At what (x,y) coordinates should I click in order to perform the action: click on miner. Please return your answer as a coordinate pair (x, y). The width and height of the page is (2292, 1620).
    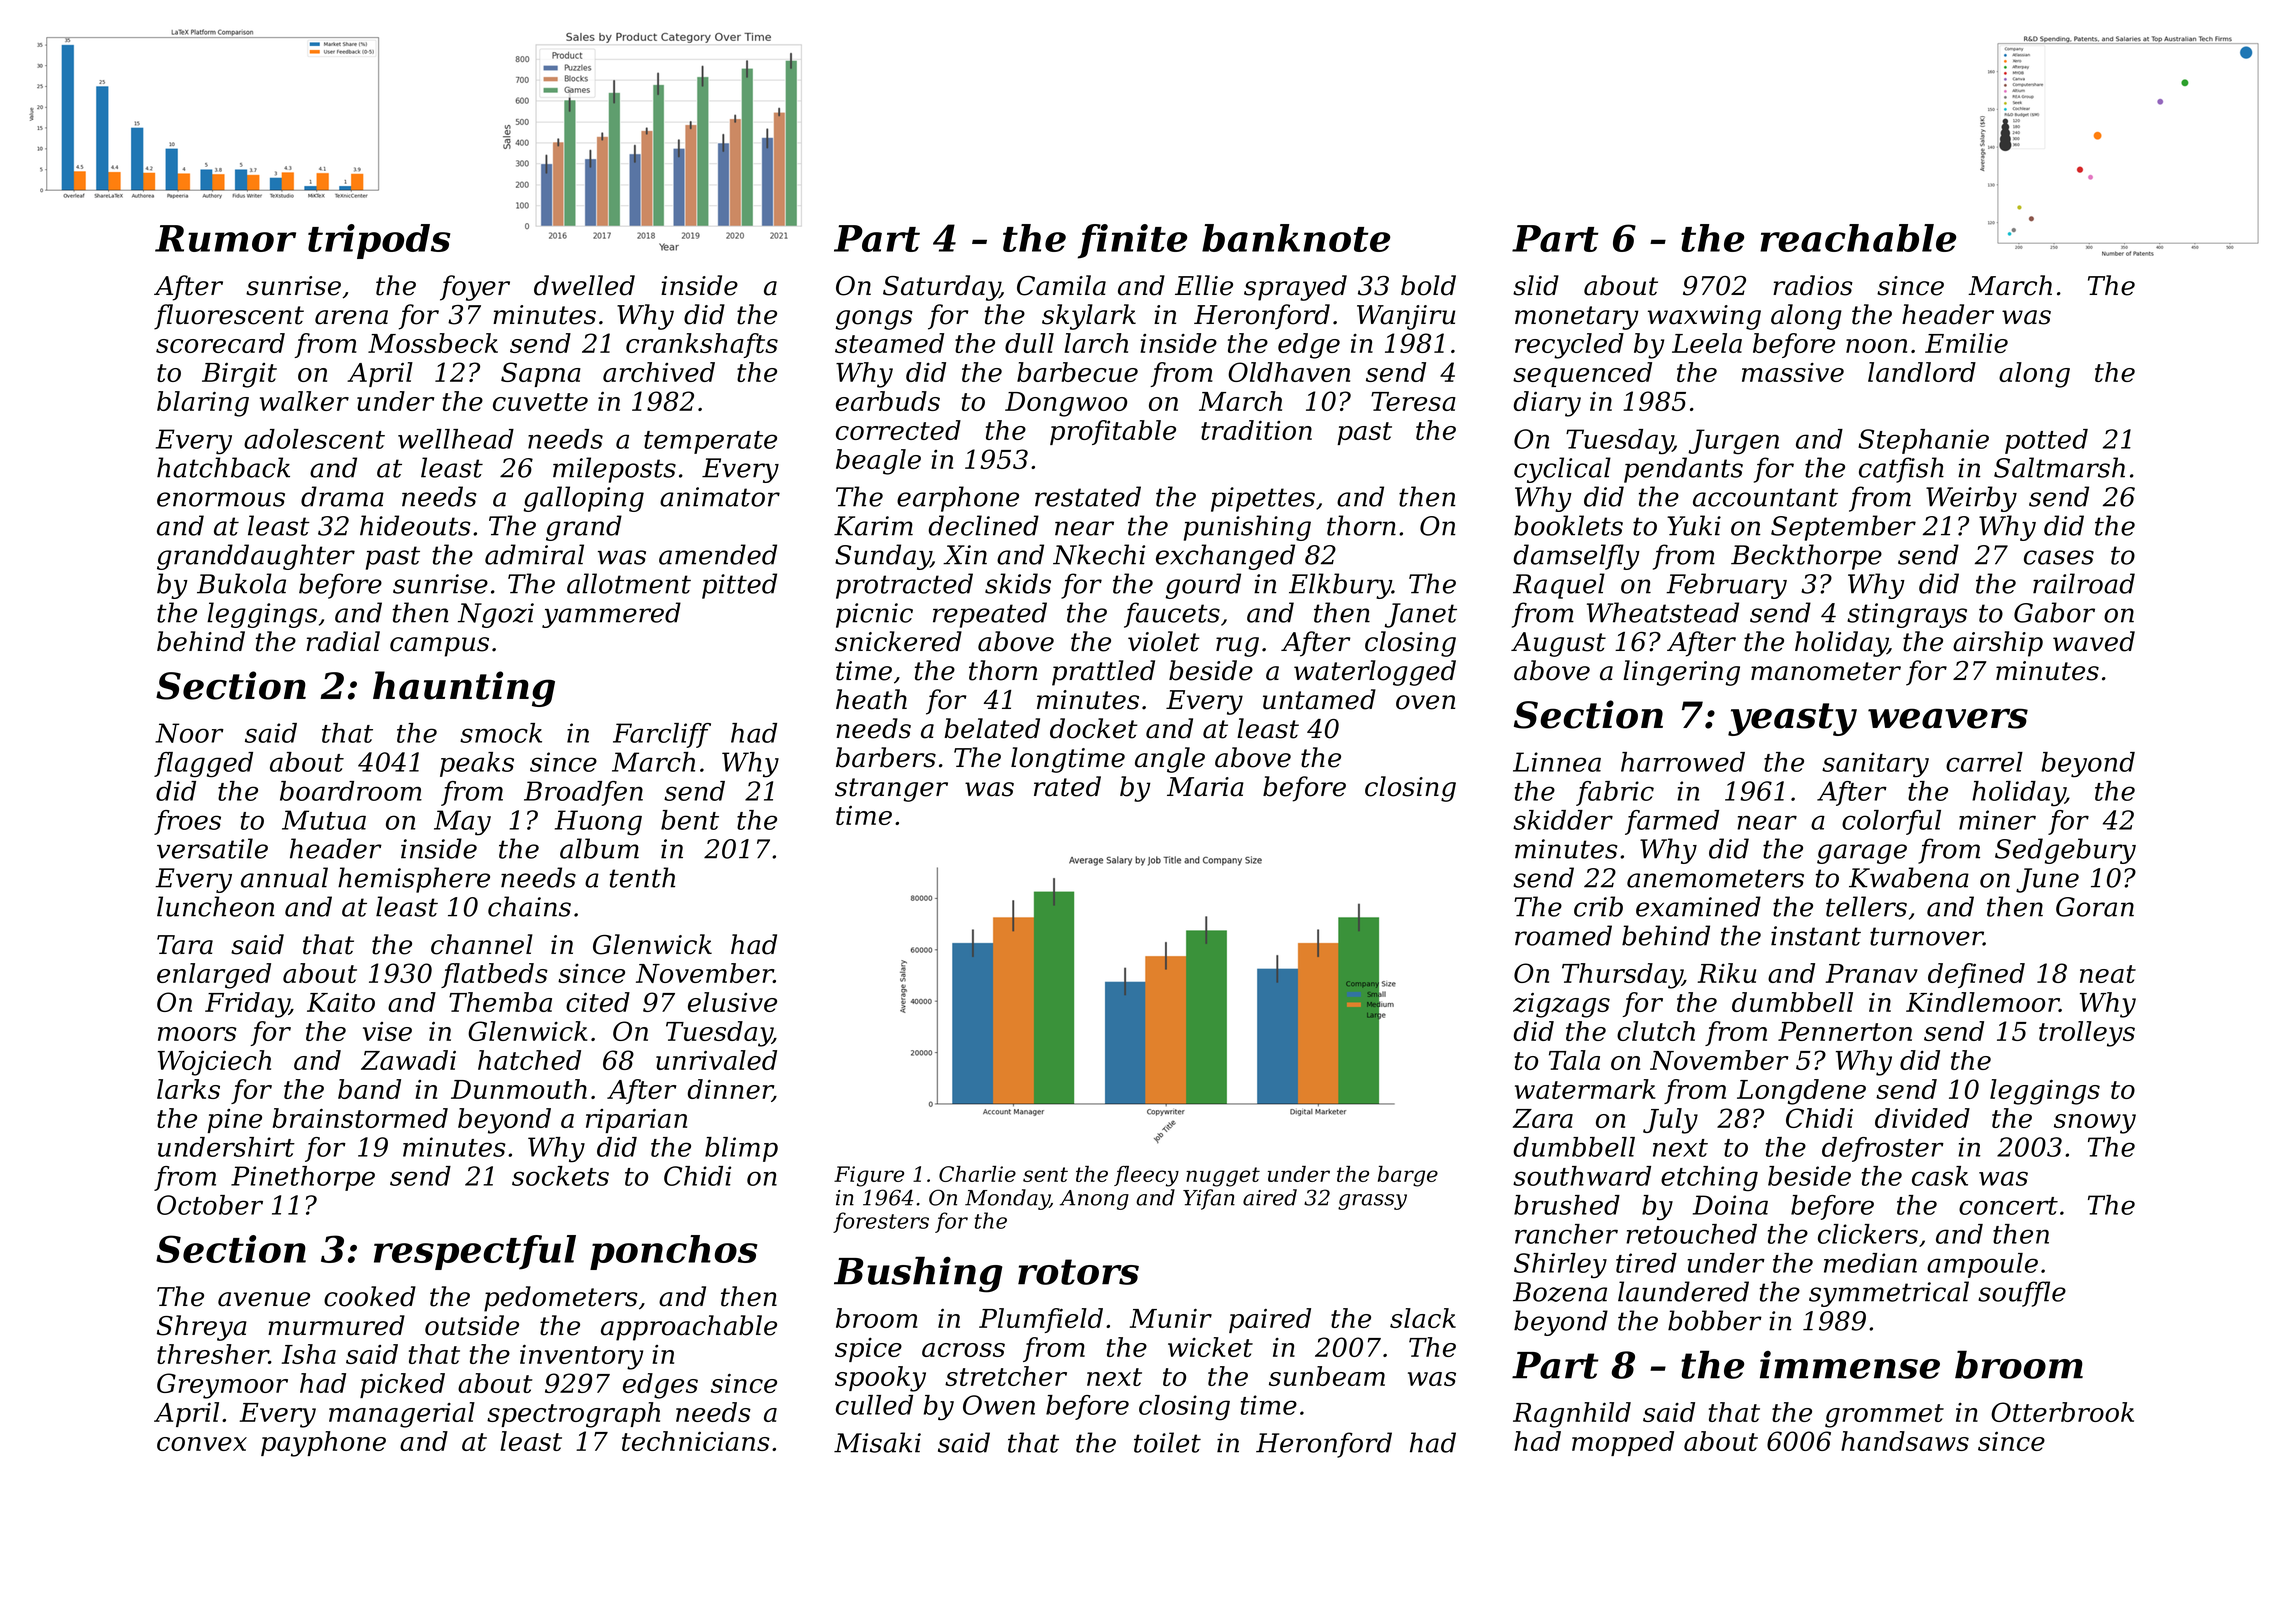
    Looking at the image, I should click on (1997, 820).
